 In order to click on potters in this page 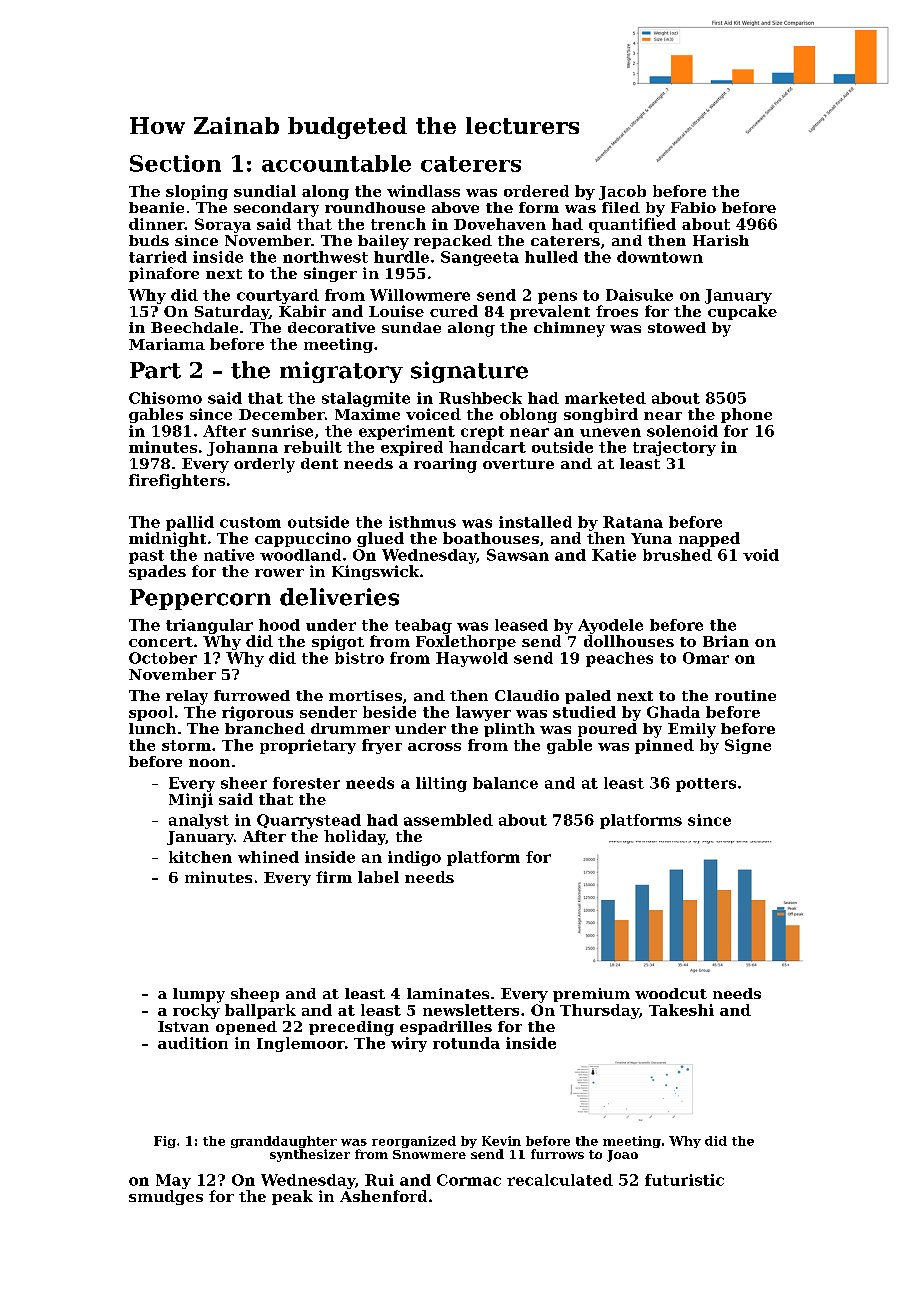, I will do `click(706, 785)`.
